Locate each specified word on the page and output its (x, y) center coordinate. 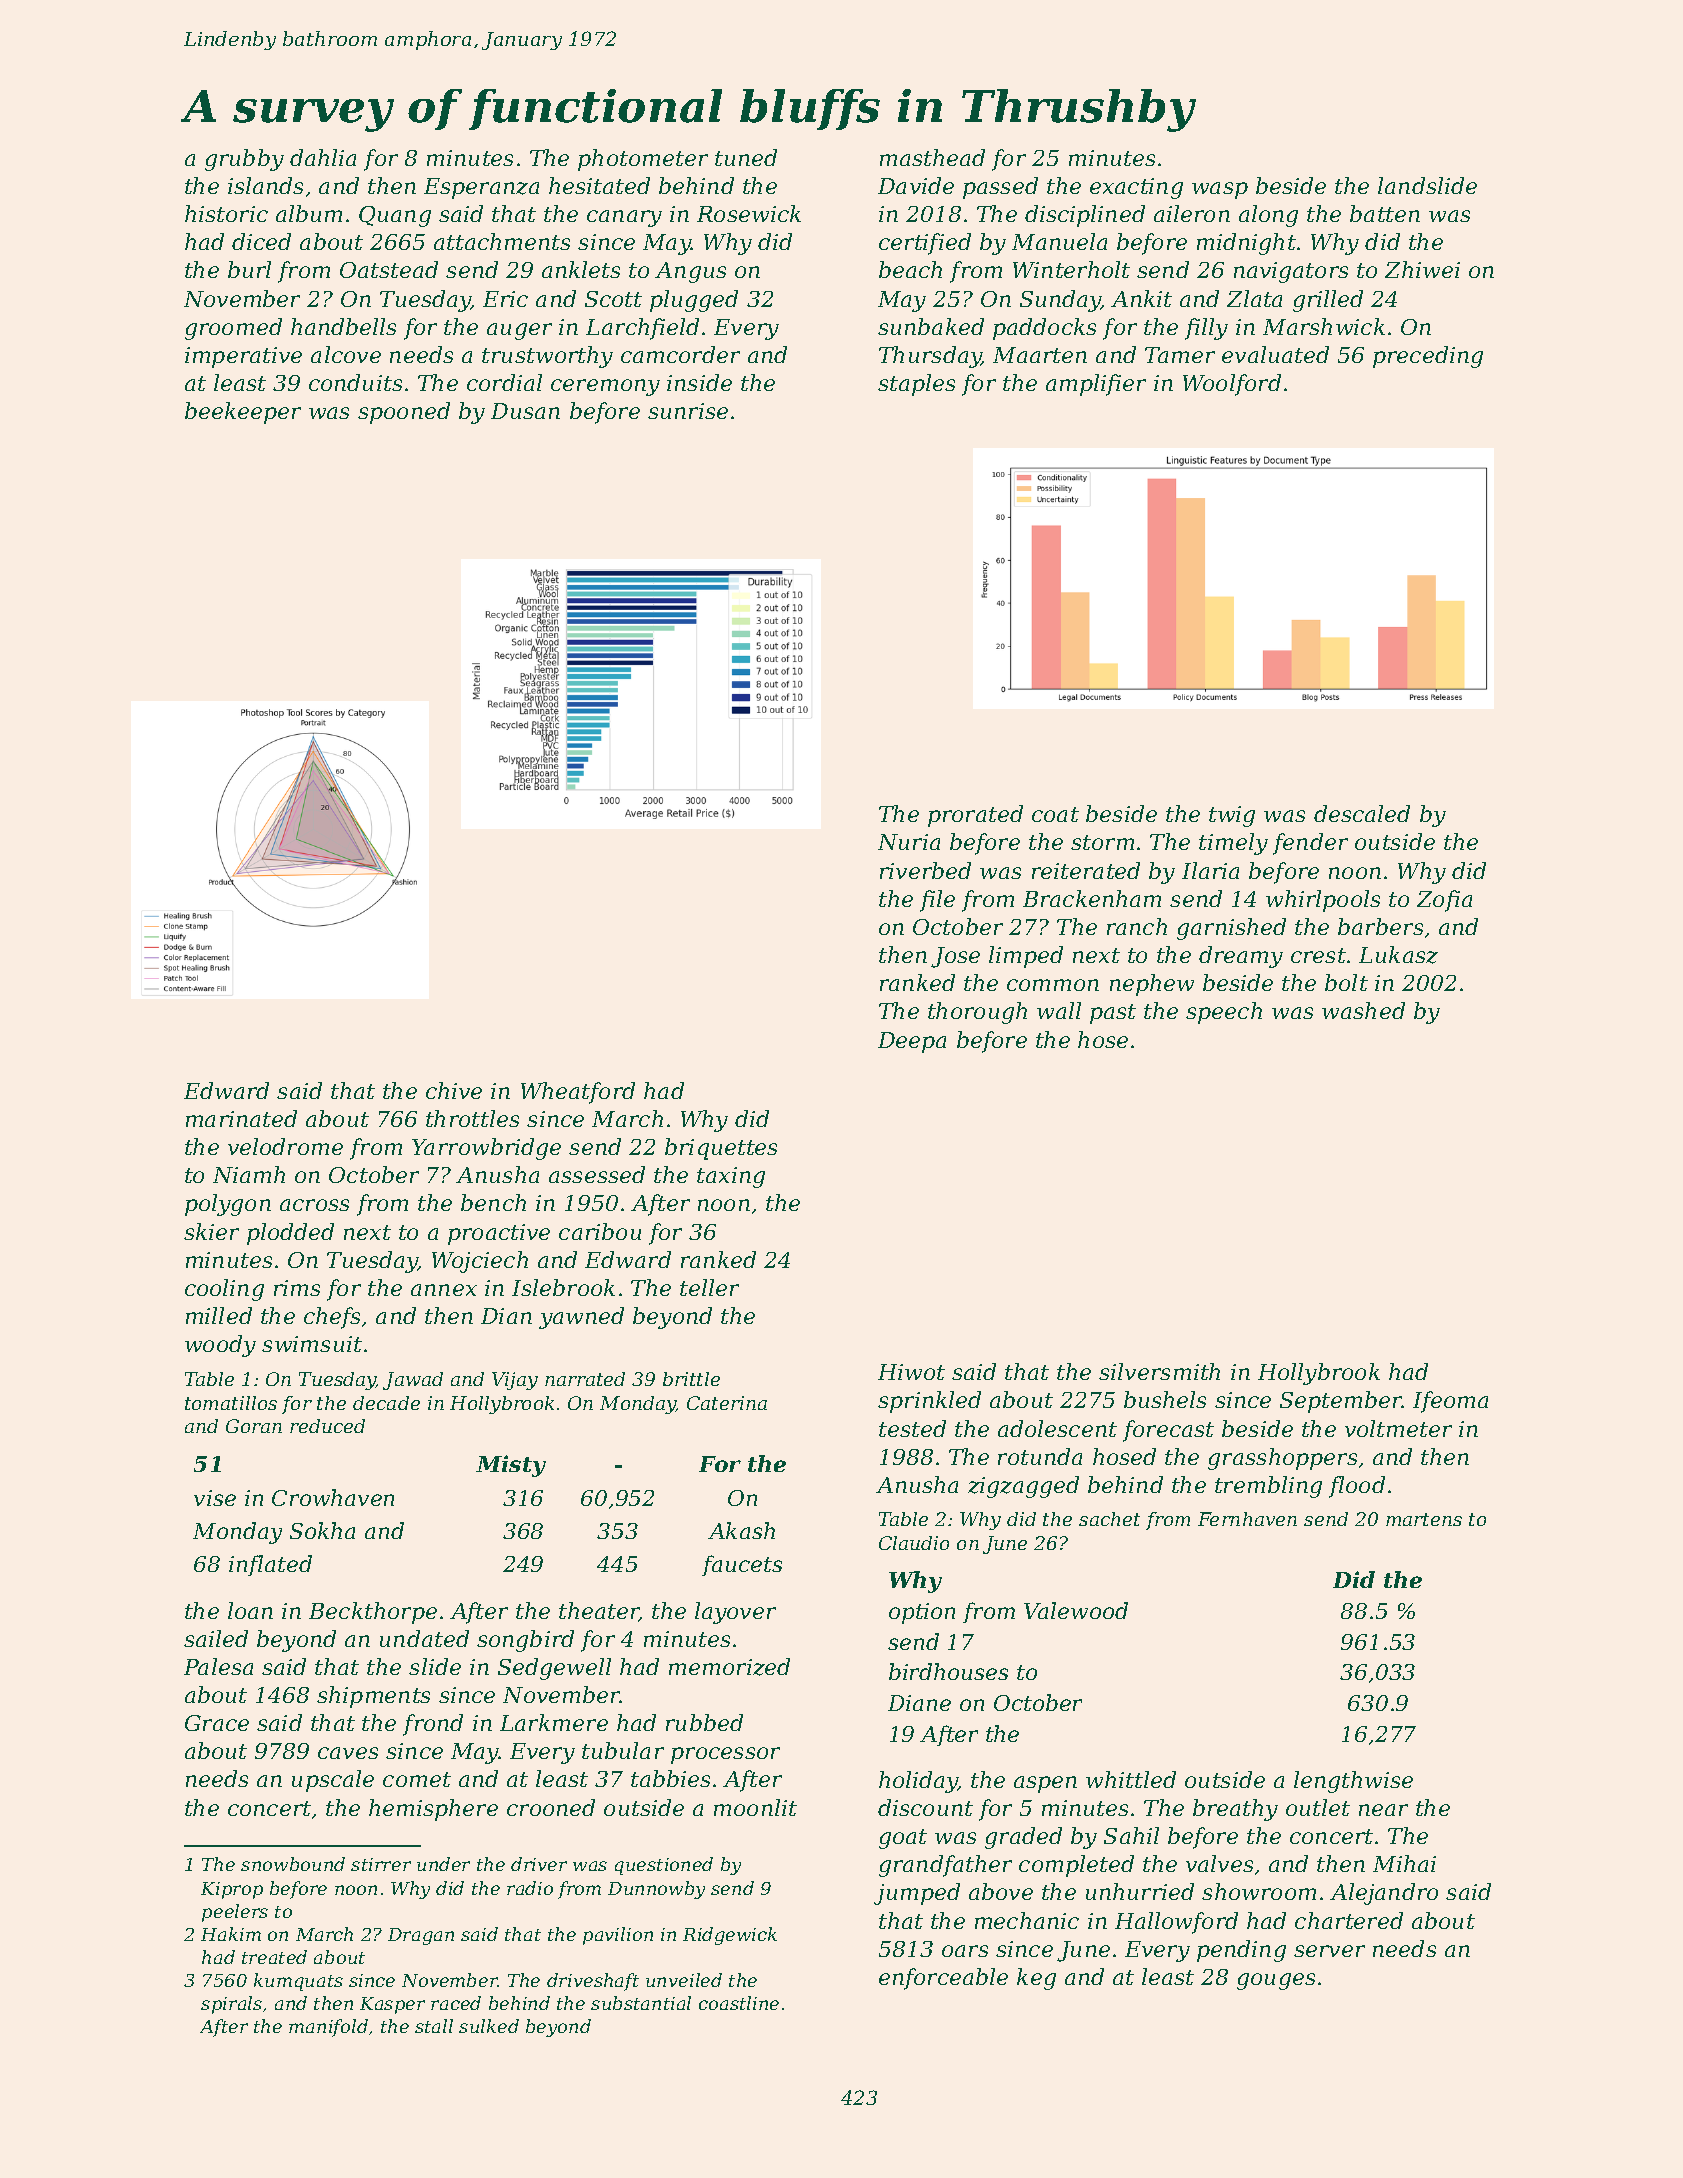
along (1268, 216)
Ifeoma (1450, 1402)
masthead (932, 157)
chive (454, 1090)
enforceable (943, 1979)
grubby (244, 160)
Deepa (912, 1042)
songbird (525, 1641)
